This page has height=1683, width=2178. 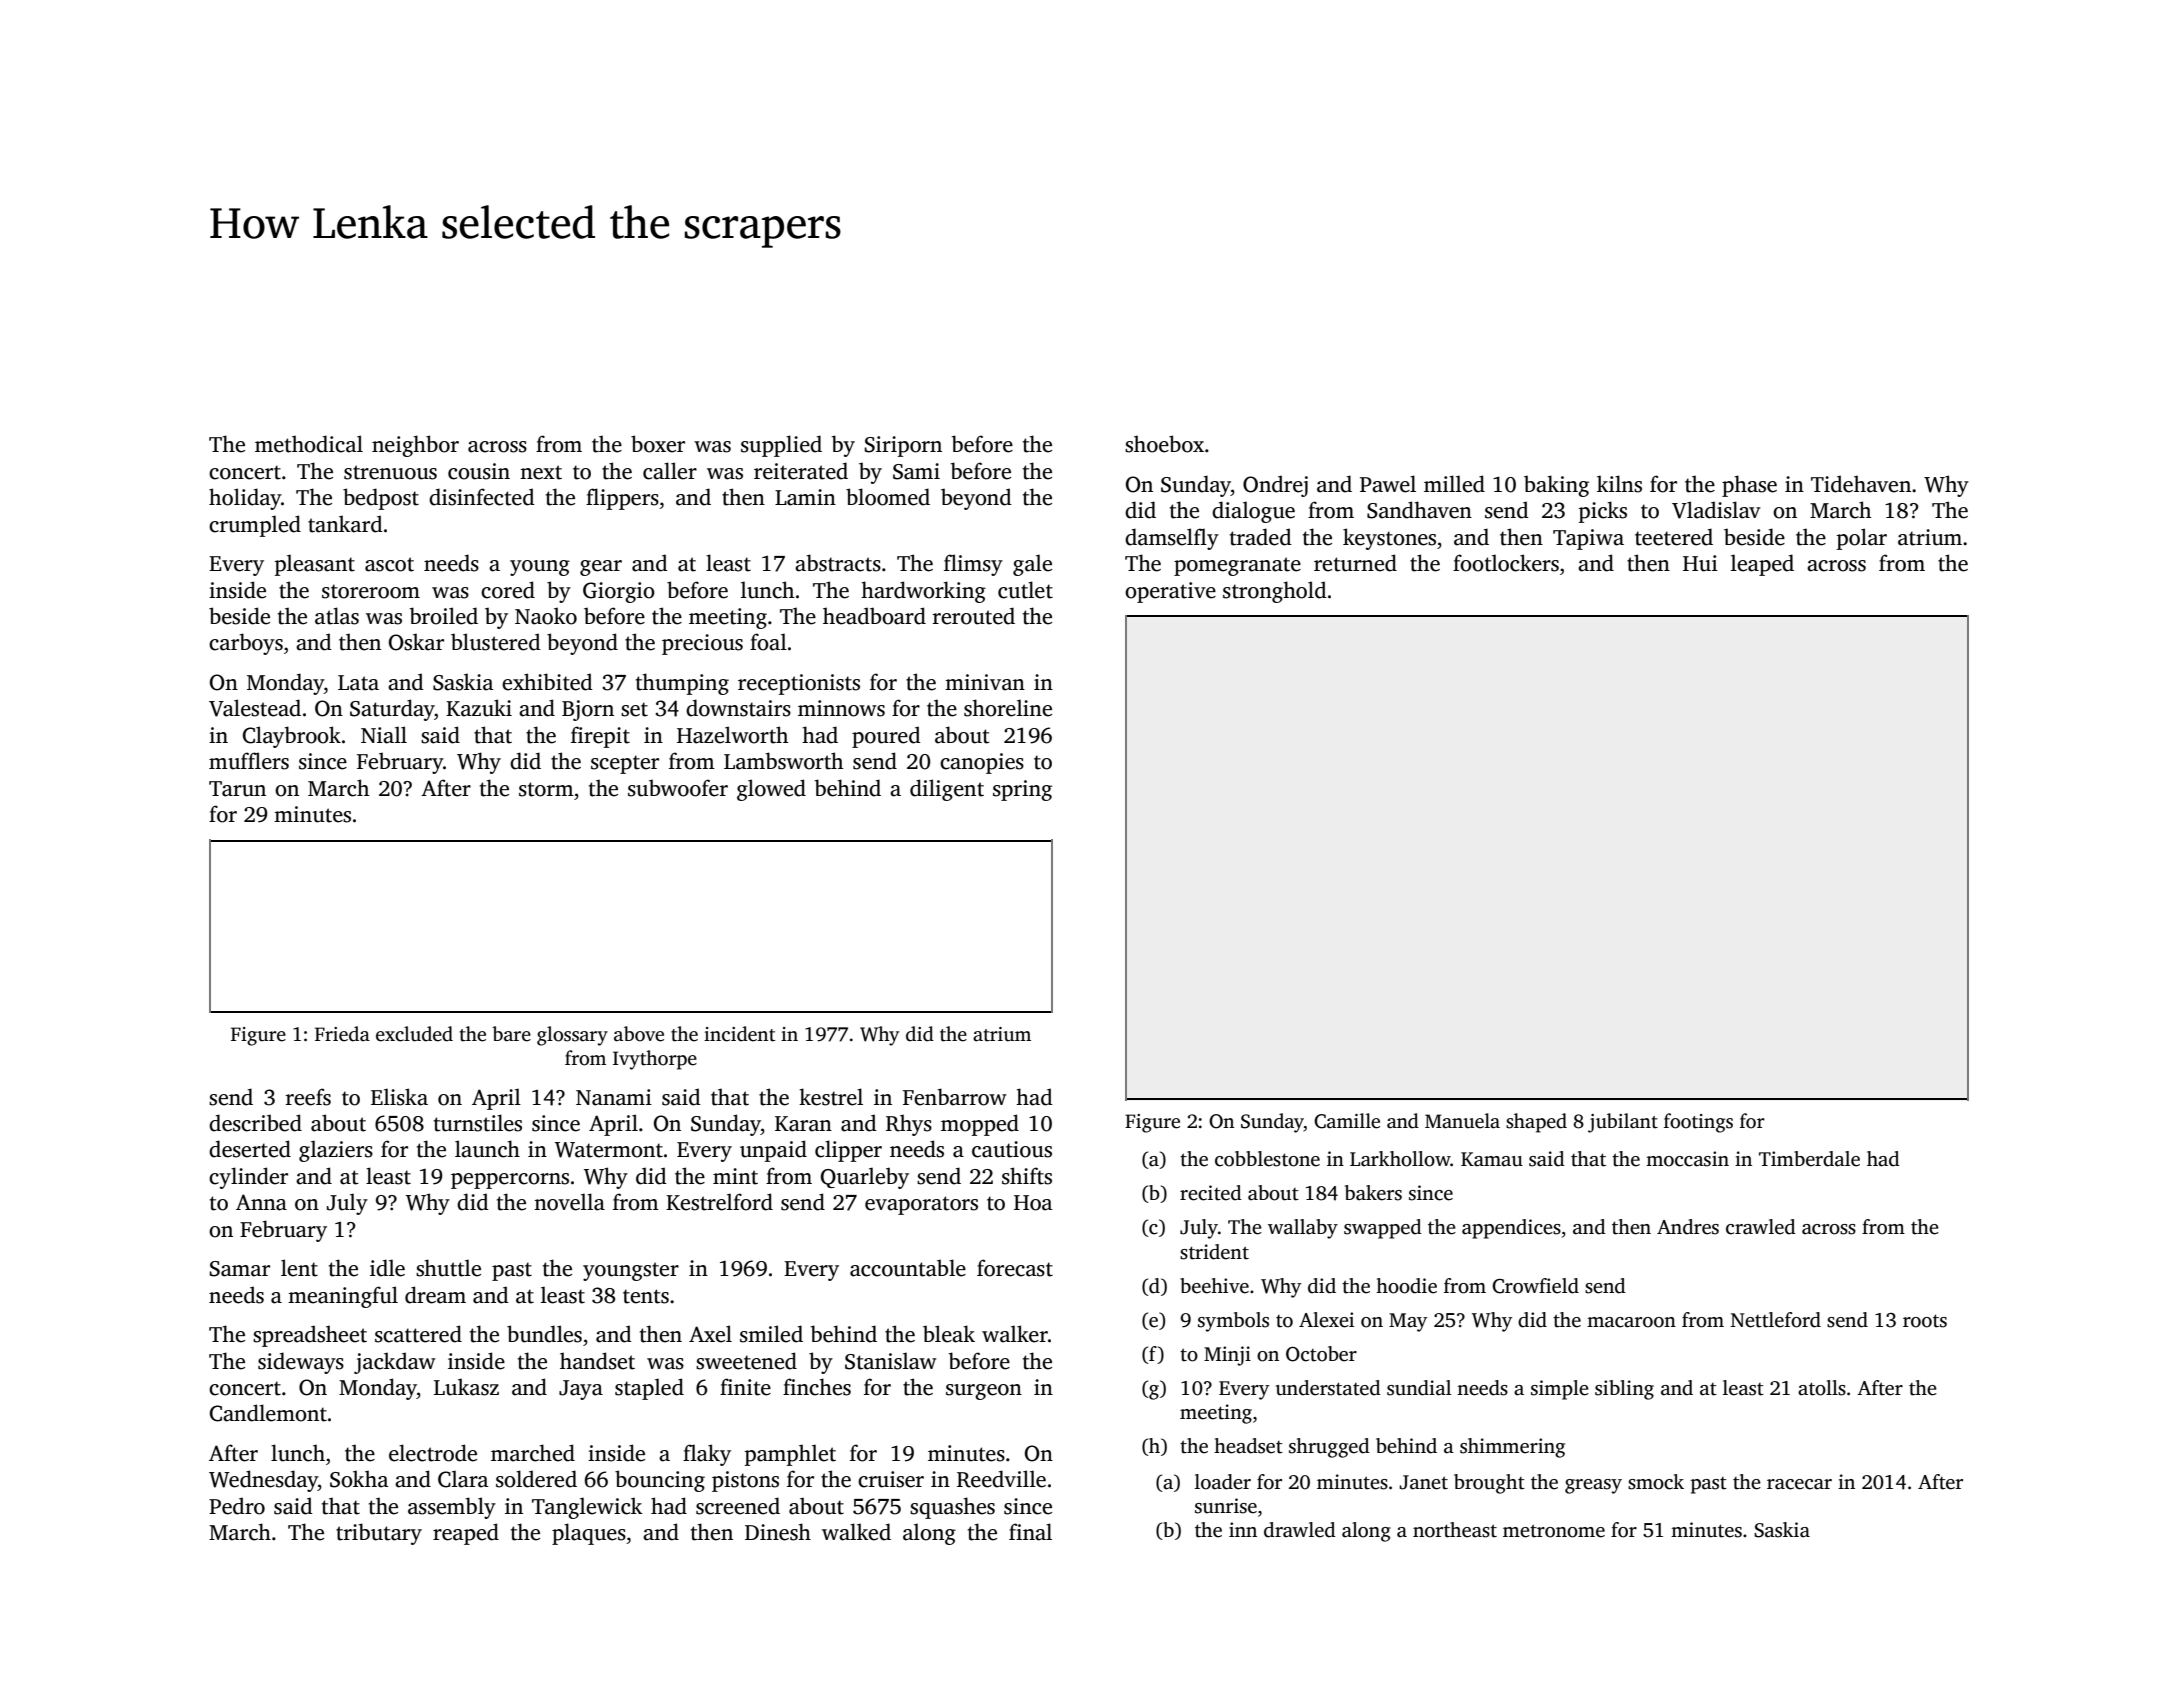 What do you see at coordinates (1030, 1532) in the page?
I see `final` at bounding box center [1030, 1532].
